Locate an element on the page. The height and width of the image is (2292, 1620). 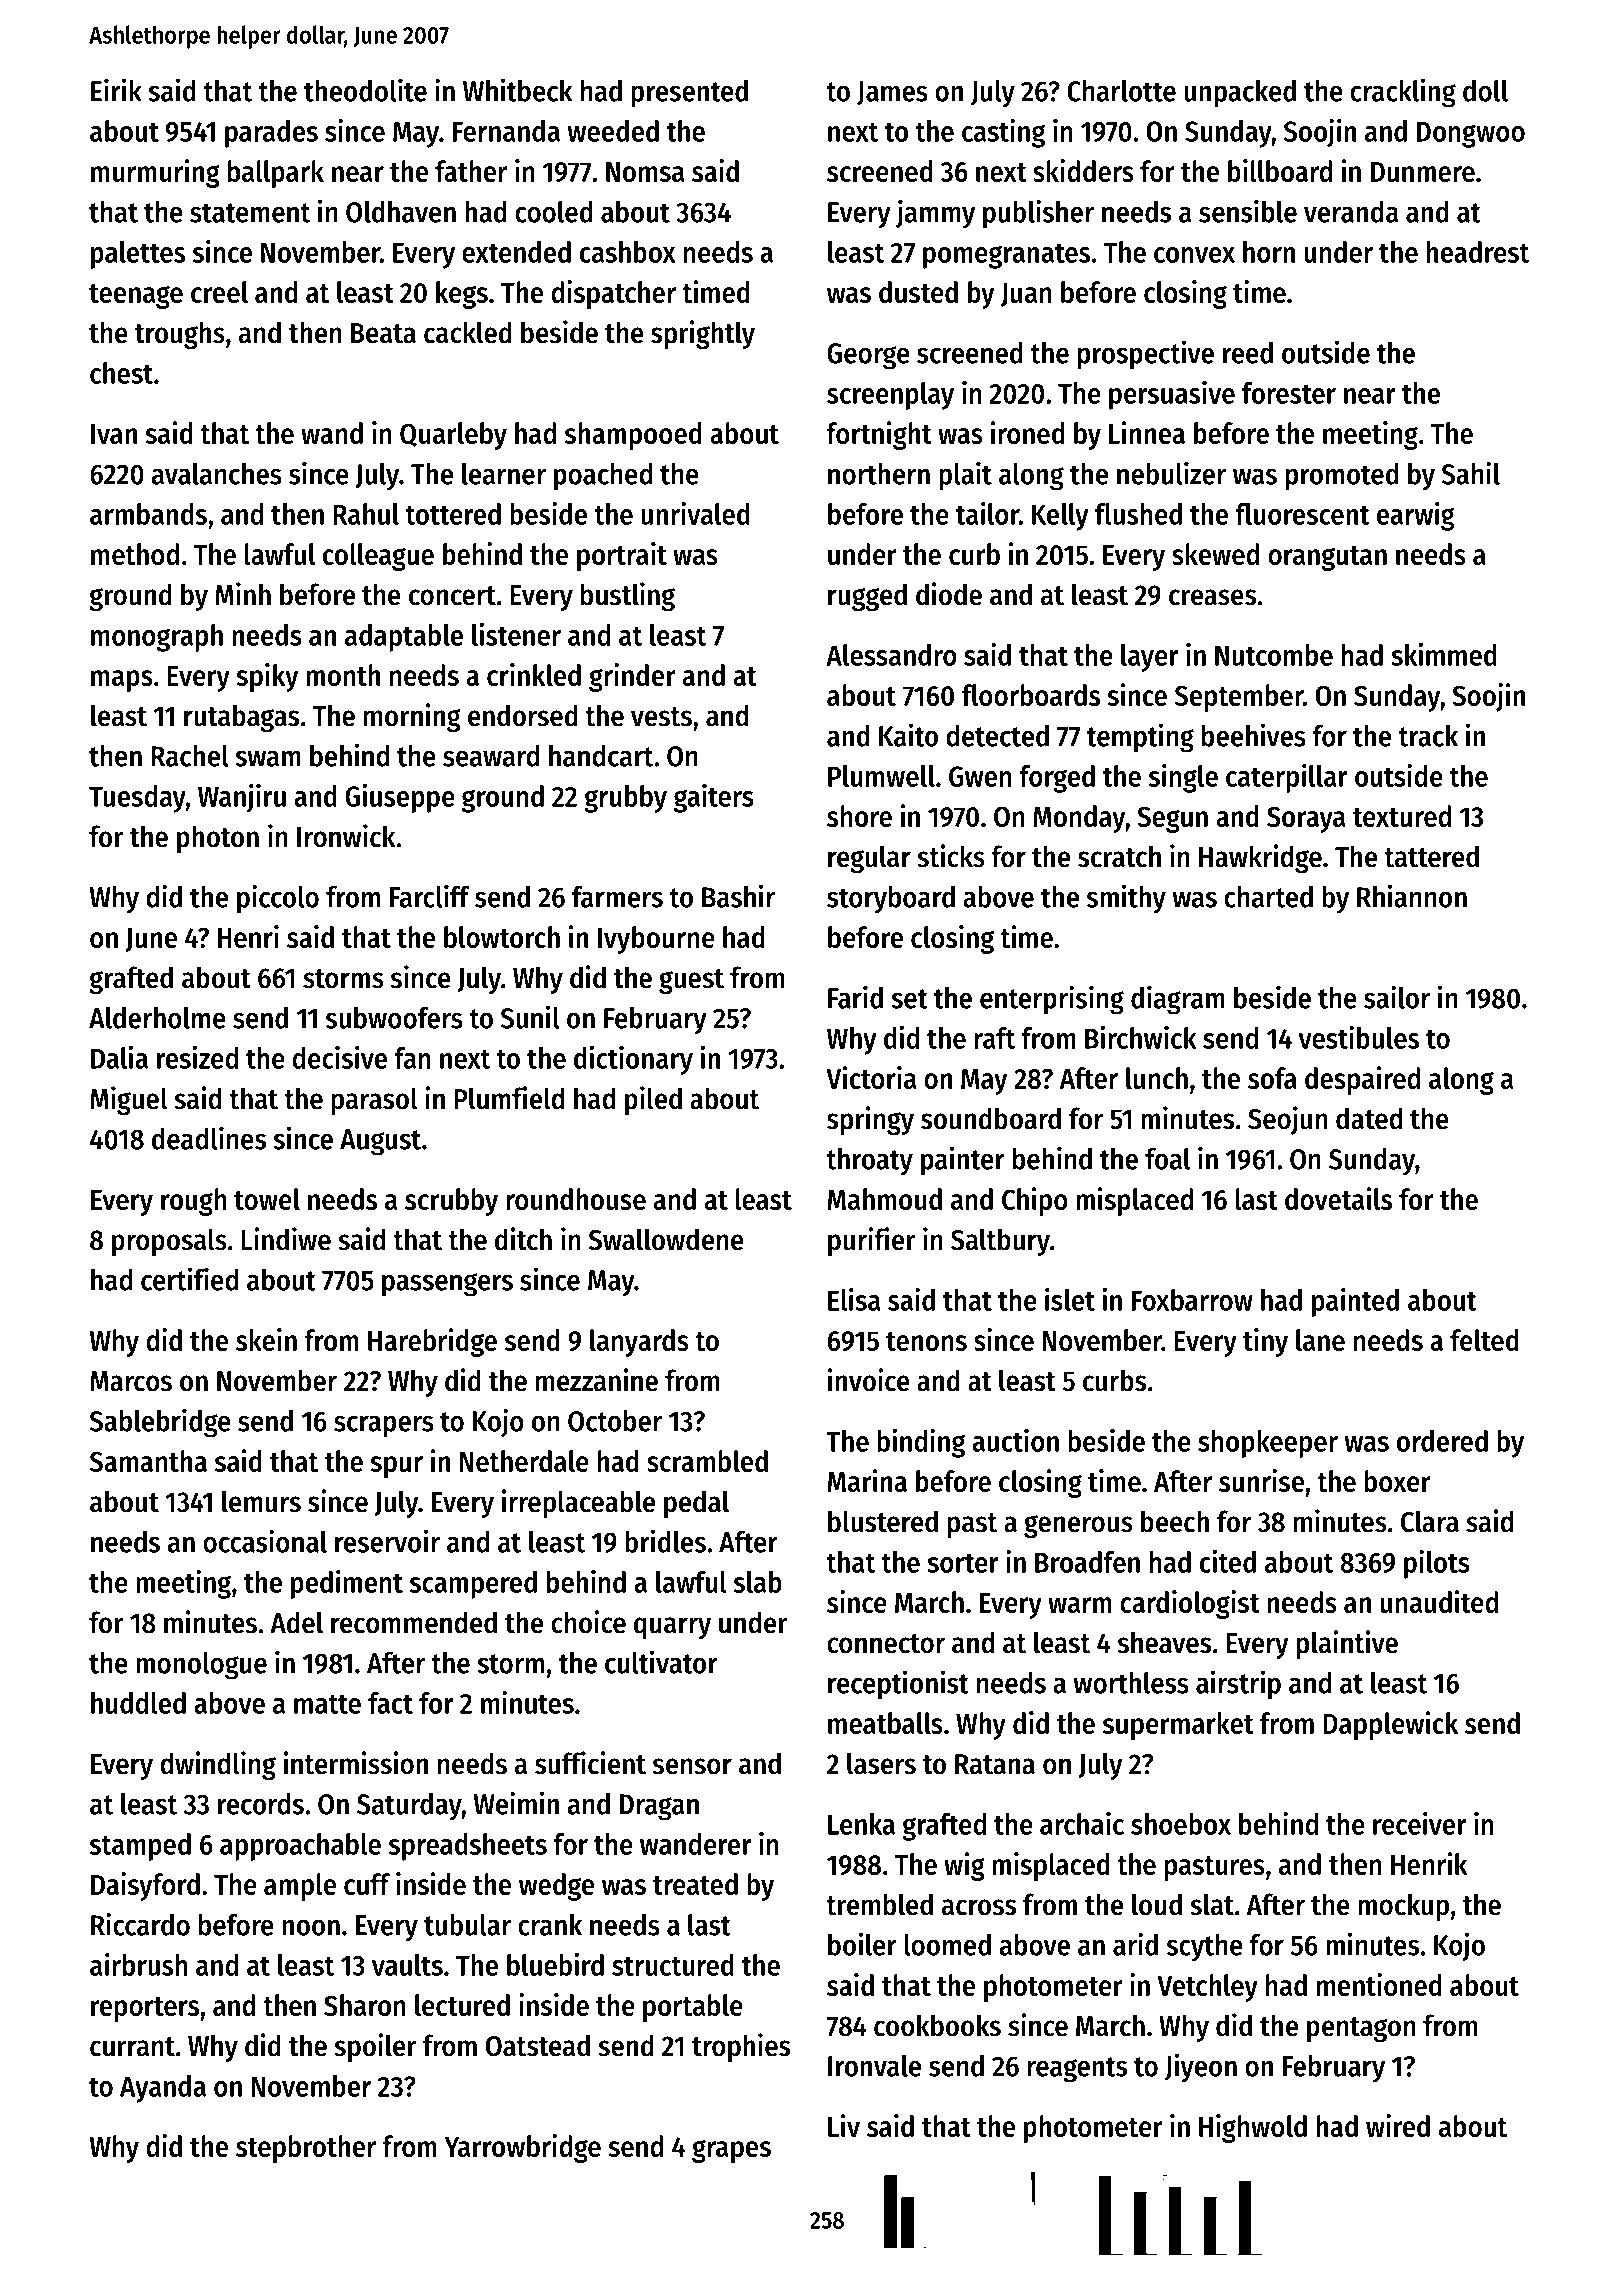
currant is located at coordinates (132, 2047).
